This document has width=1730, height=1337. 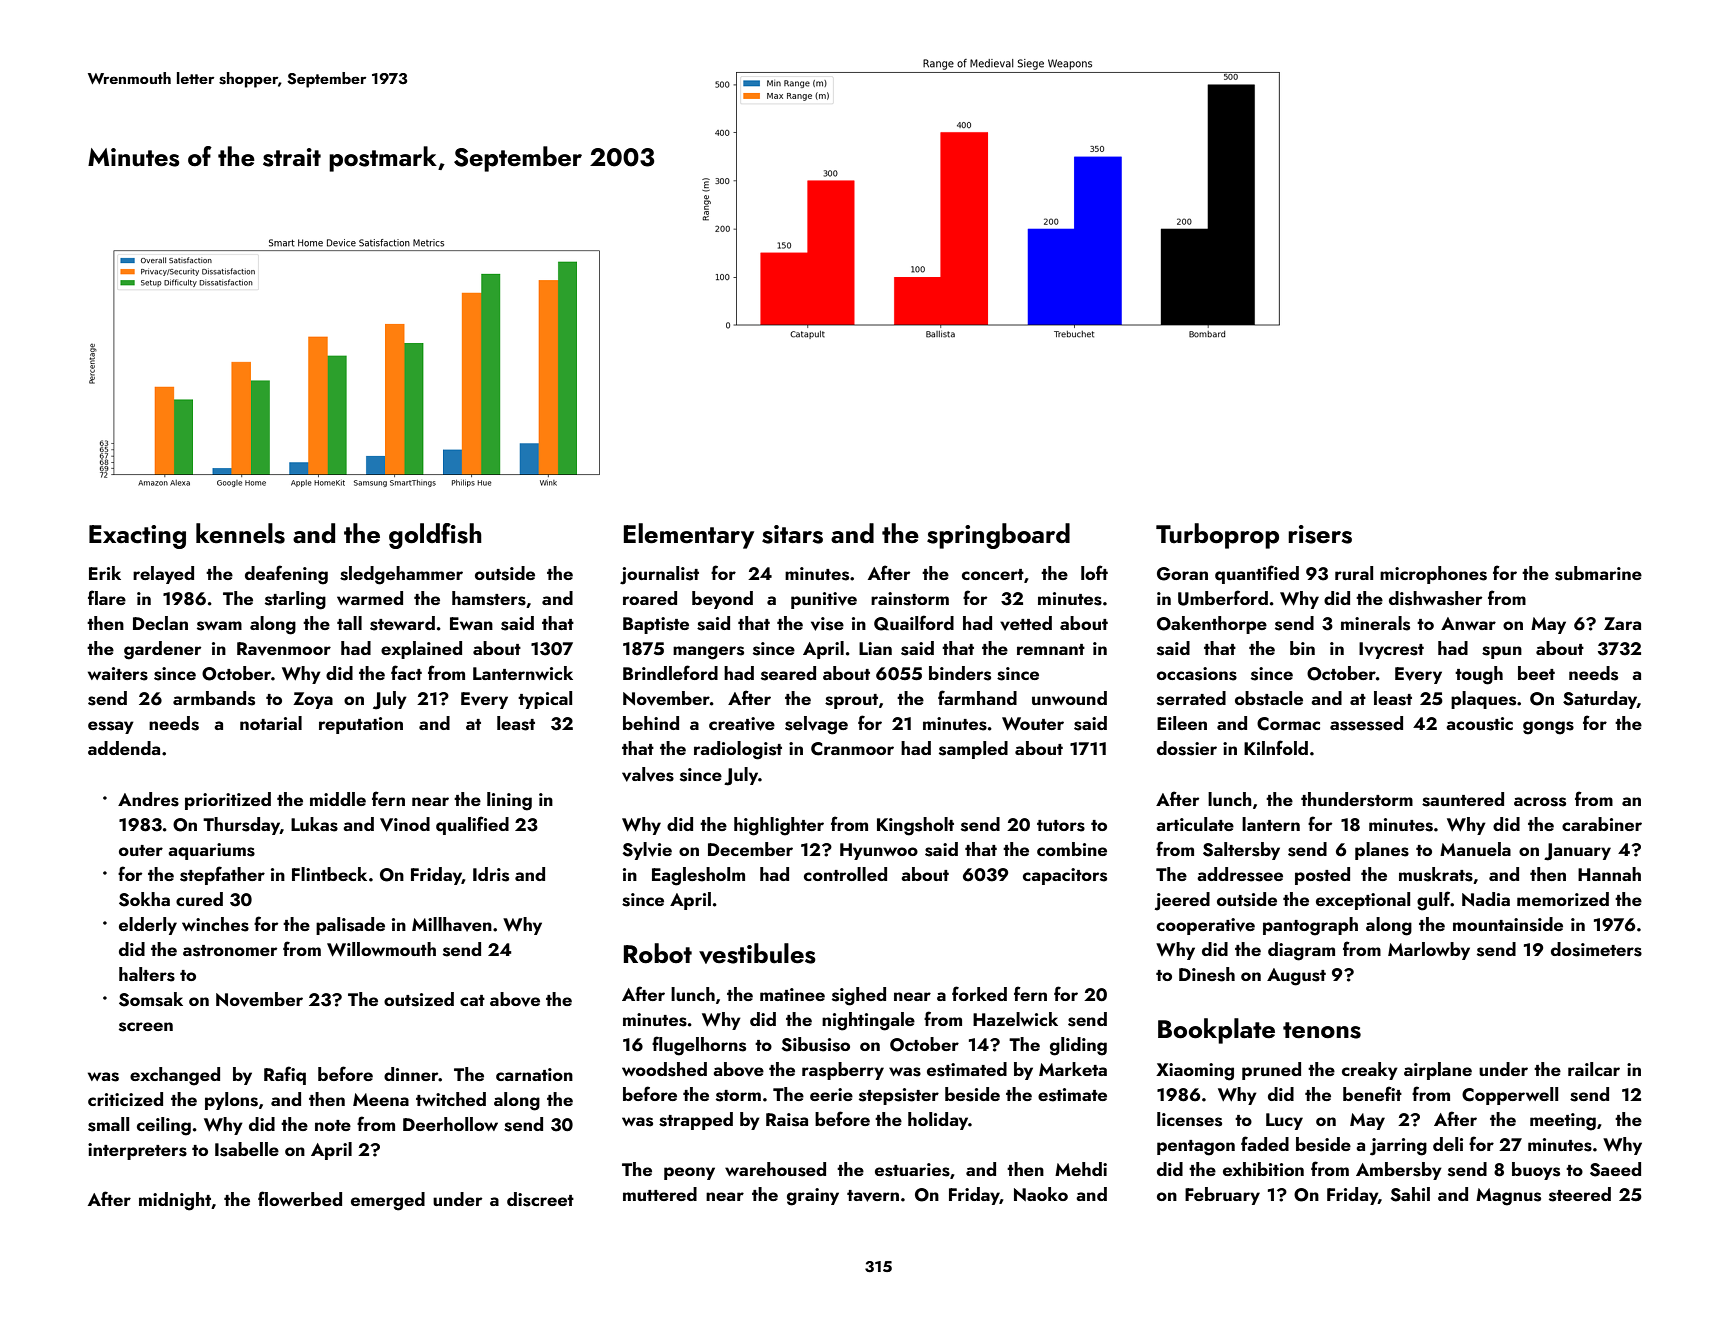 I want to click on goldfish, so click(x=435, y=536).
